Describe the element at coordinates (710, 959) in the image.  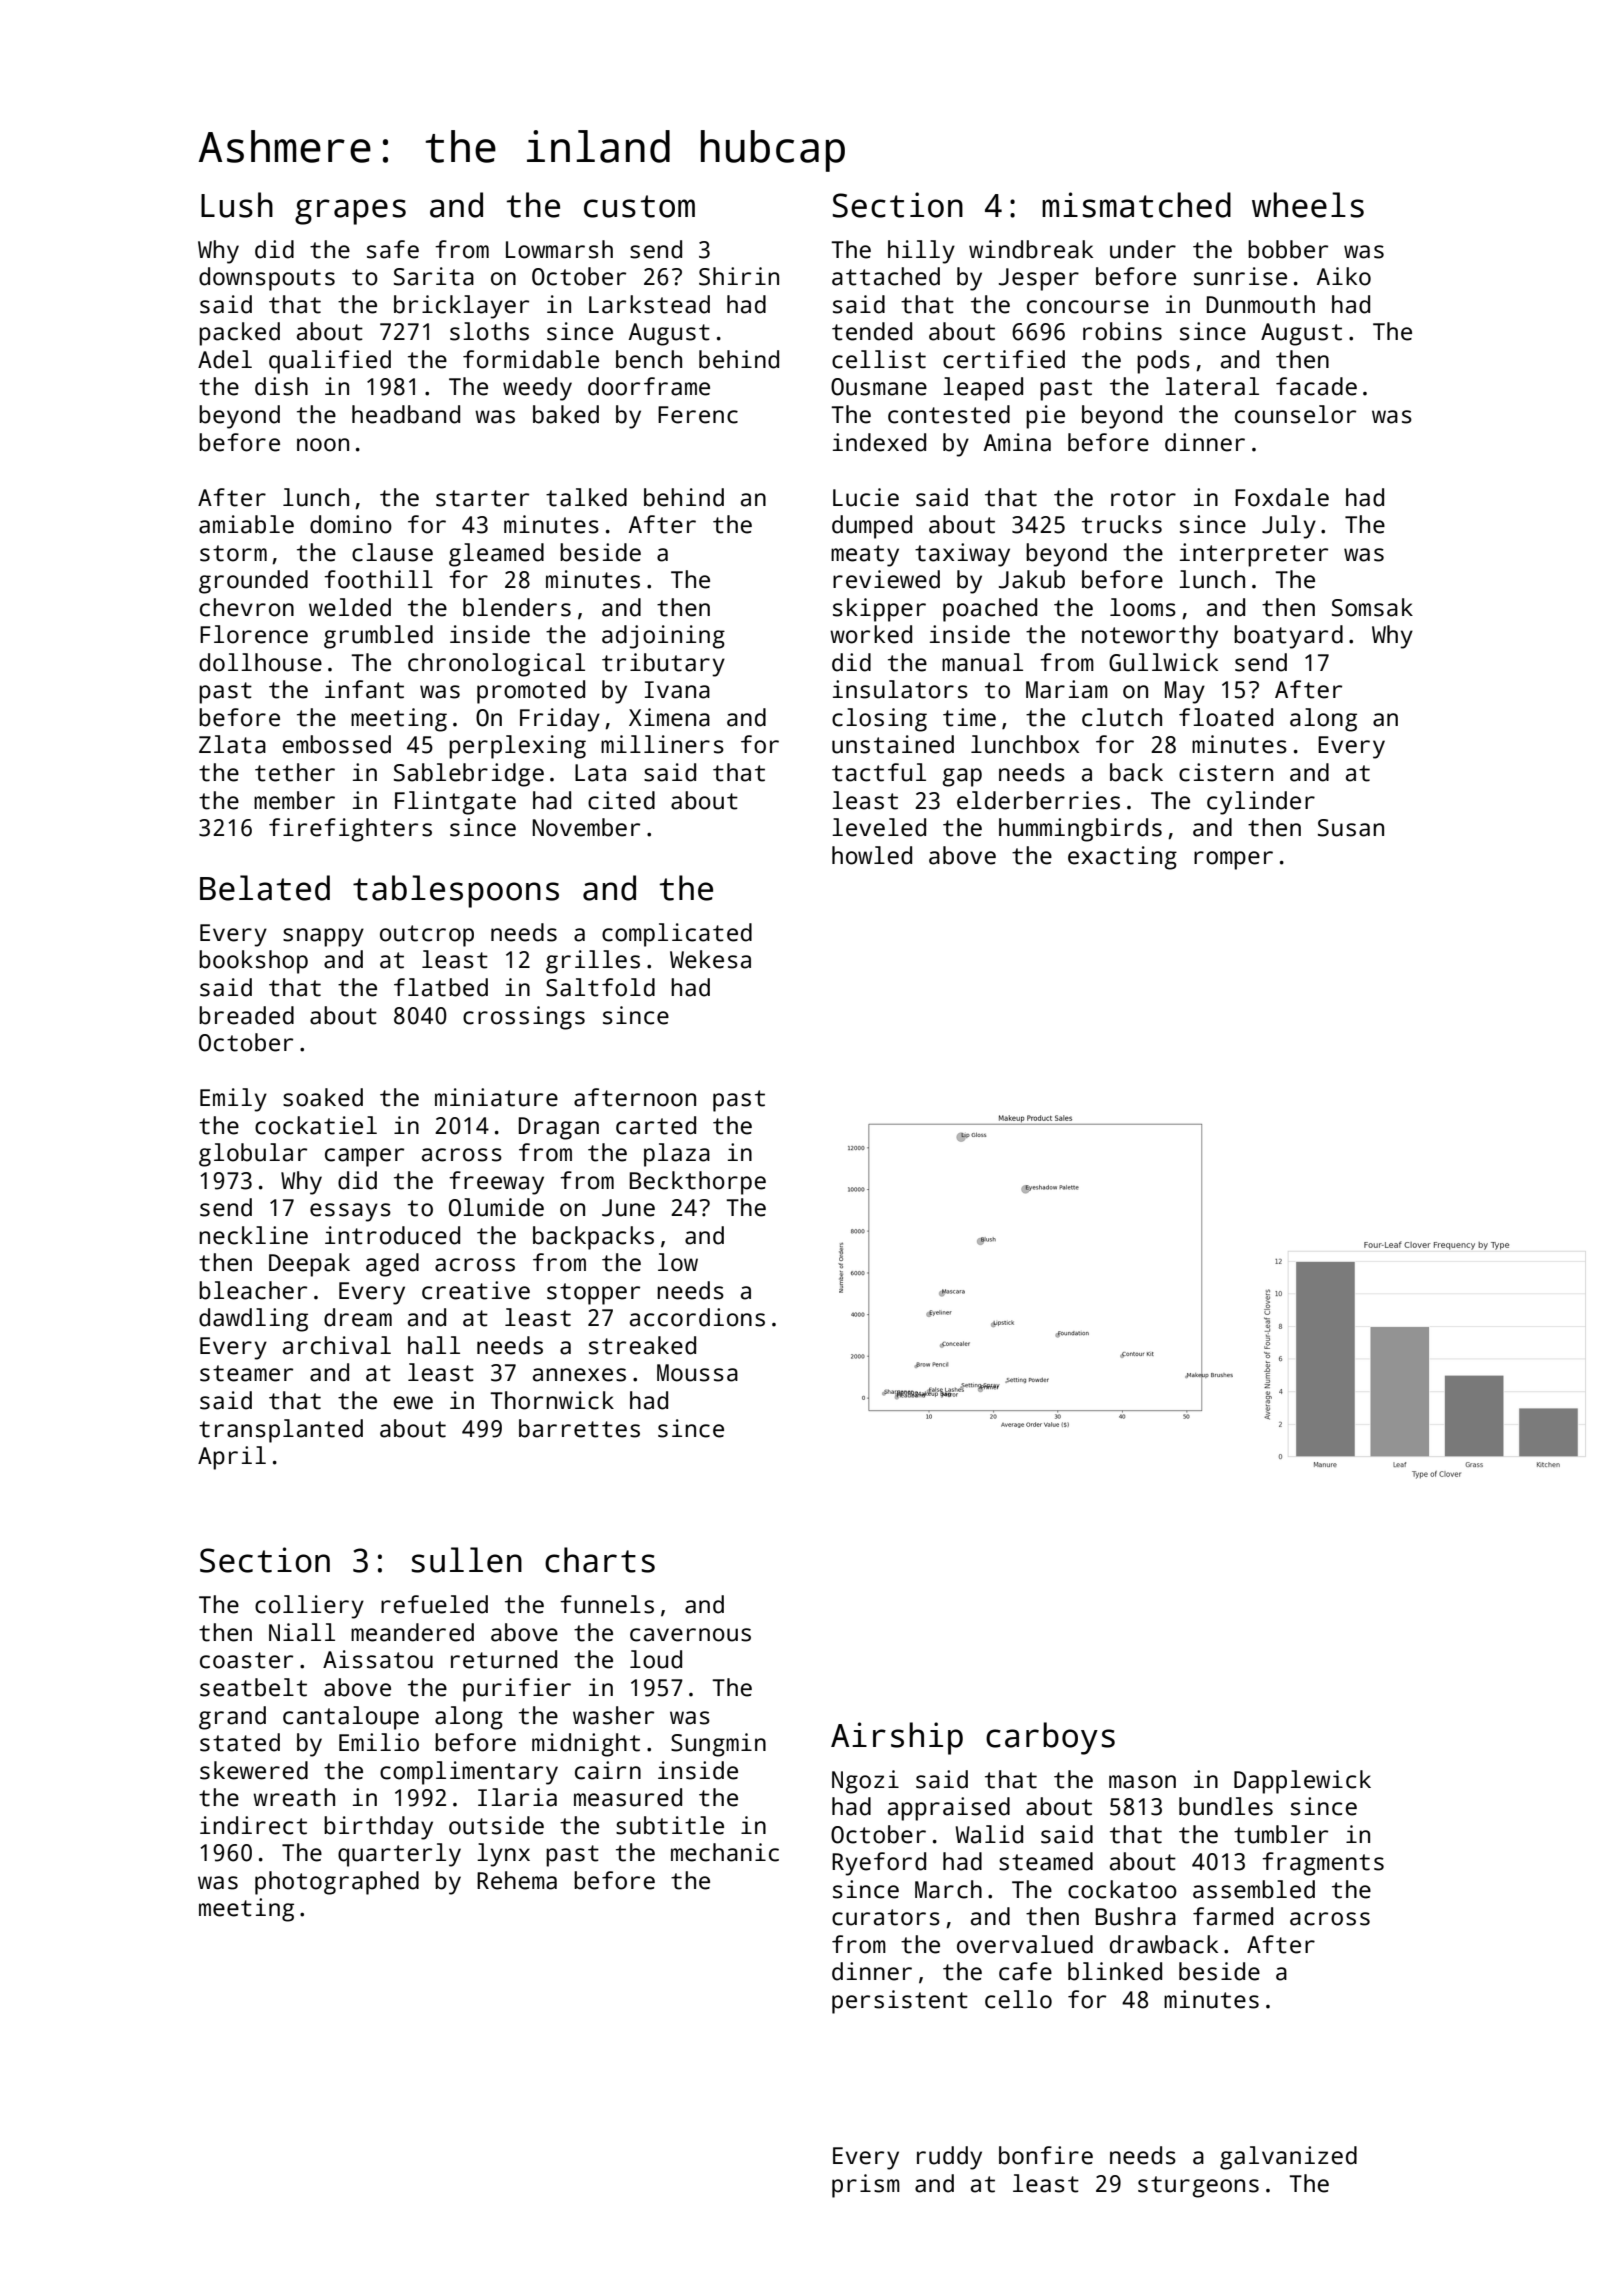
I see `Wekesa` at that location.
